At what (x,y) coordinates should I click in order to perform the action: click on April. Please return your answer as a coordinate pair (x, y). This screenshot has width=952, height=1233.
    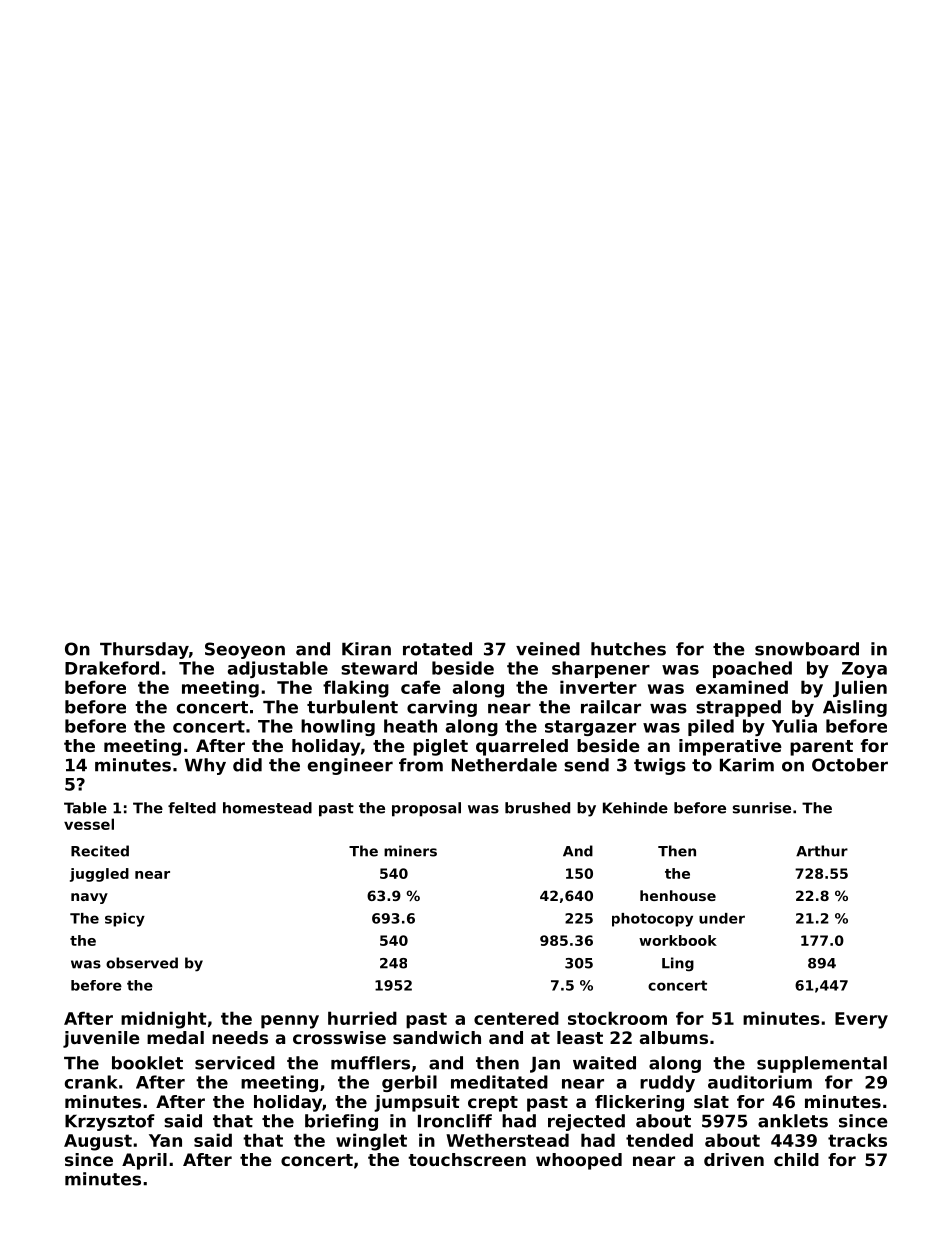
    Looking at the image, I should click on (144, 1161).
